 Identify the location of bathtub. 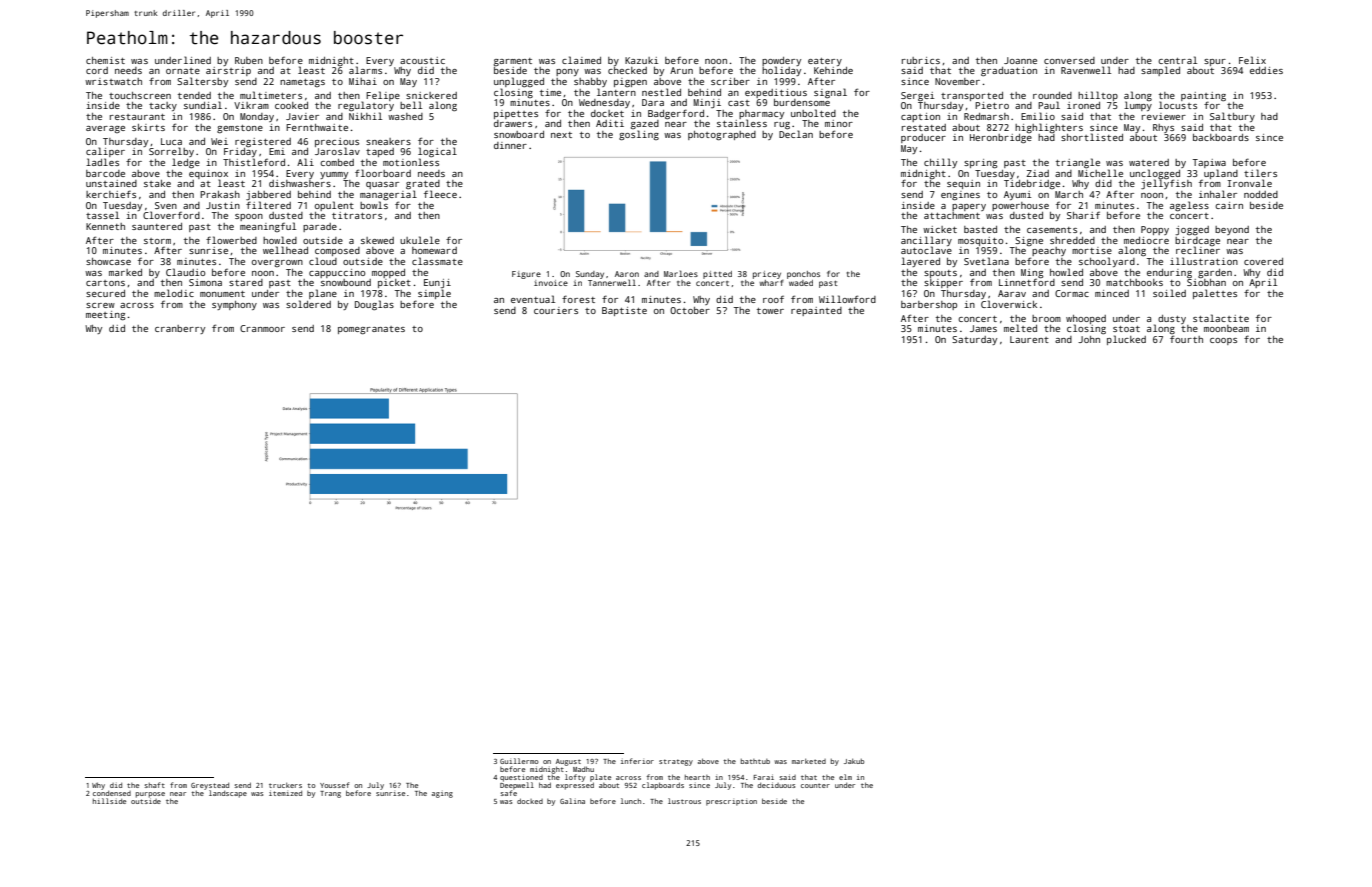
(755, 761).
